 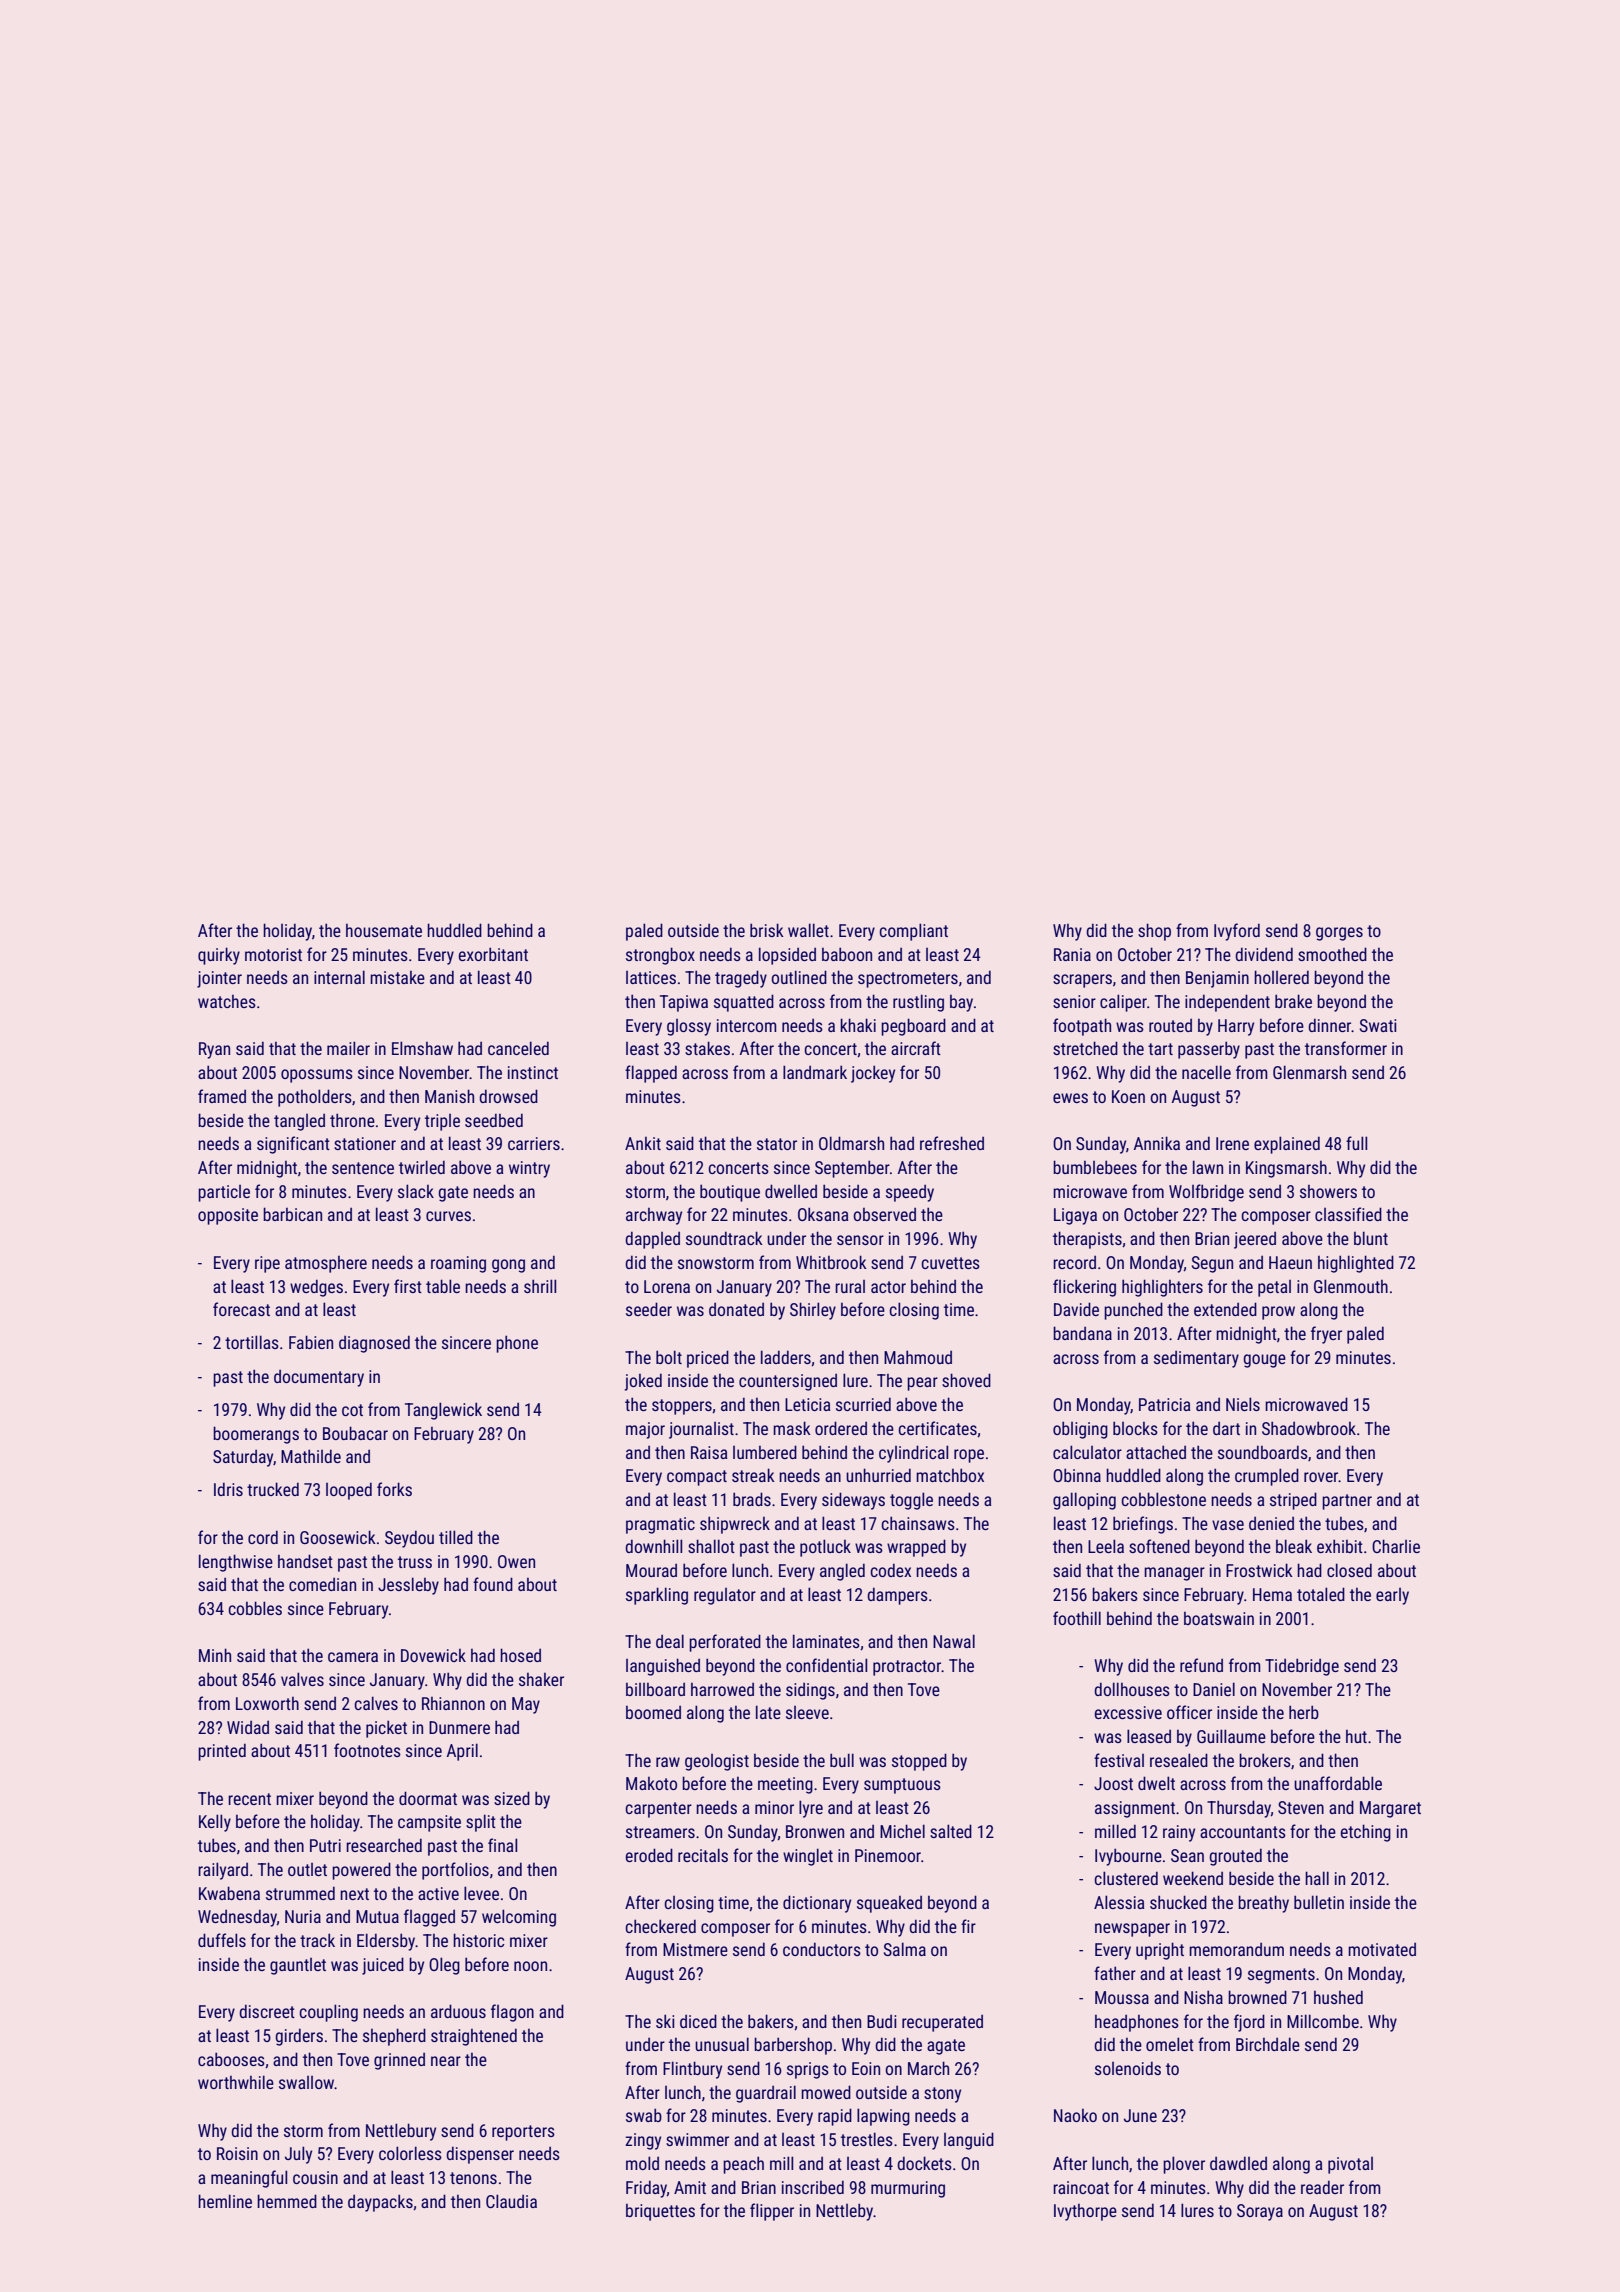 What do you see at coordinates (219, 956) in the document?
I see `quirky` at bounding box center [219, 956].
